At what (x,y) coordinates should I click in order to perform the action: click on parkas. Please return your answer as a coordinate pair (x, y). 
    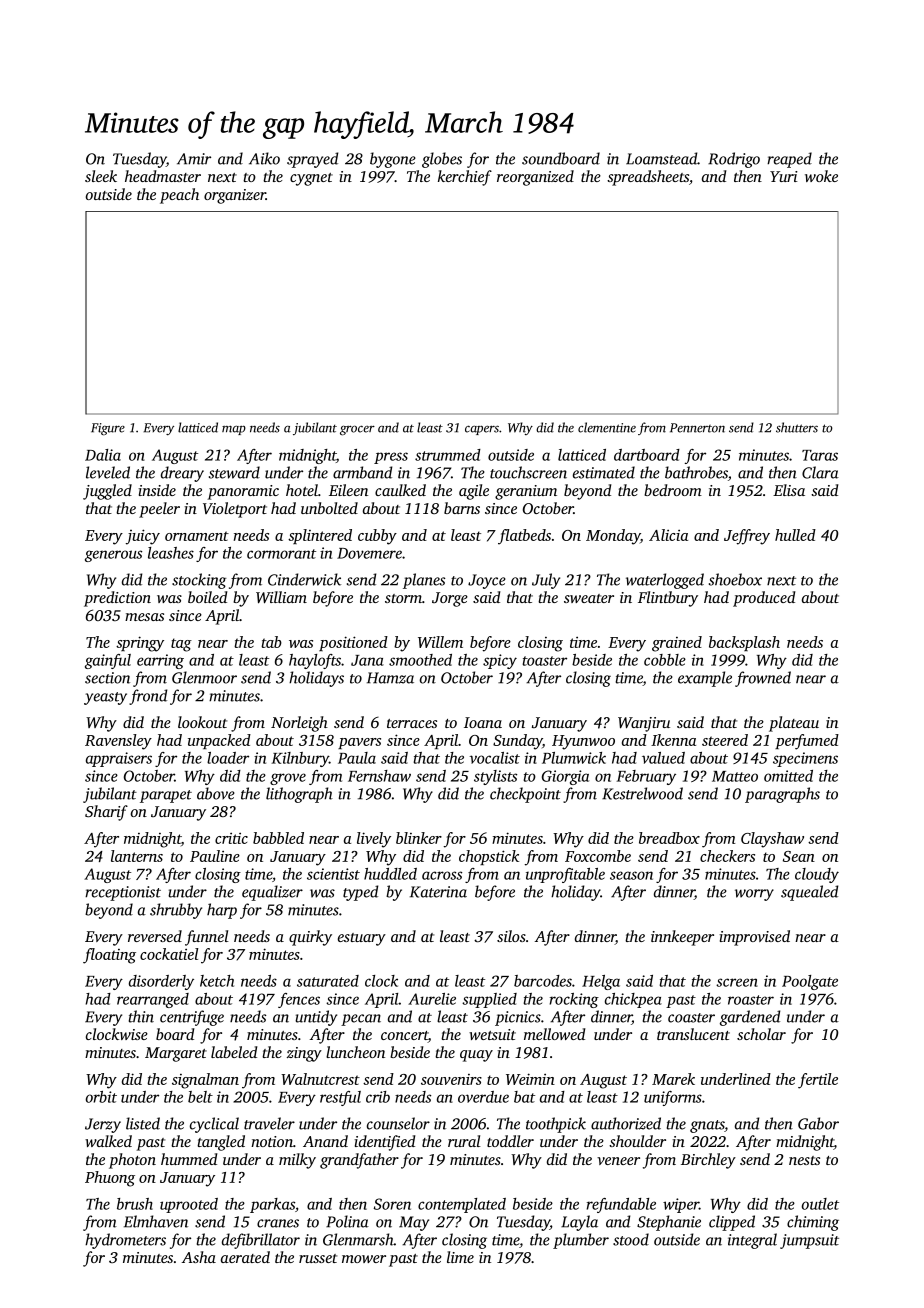
    Looking at the image, I should click on (272, 1205).
